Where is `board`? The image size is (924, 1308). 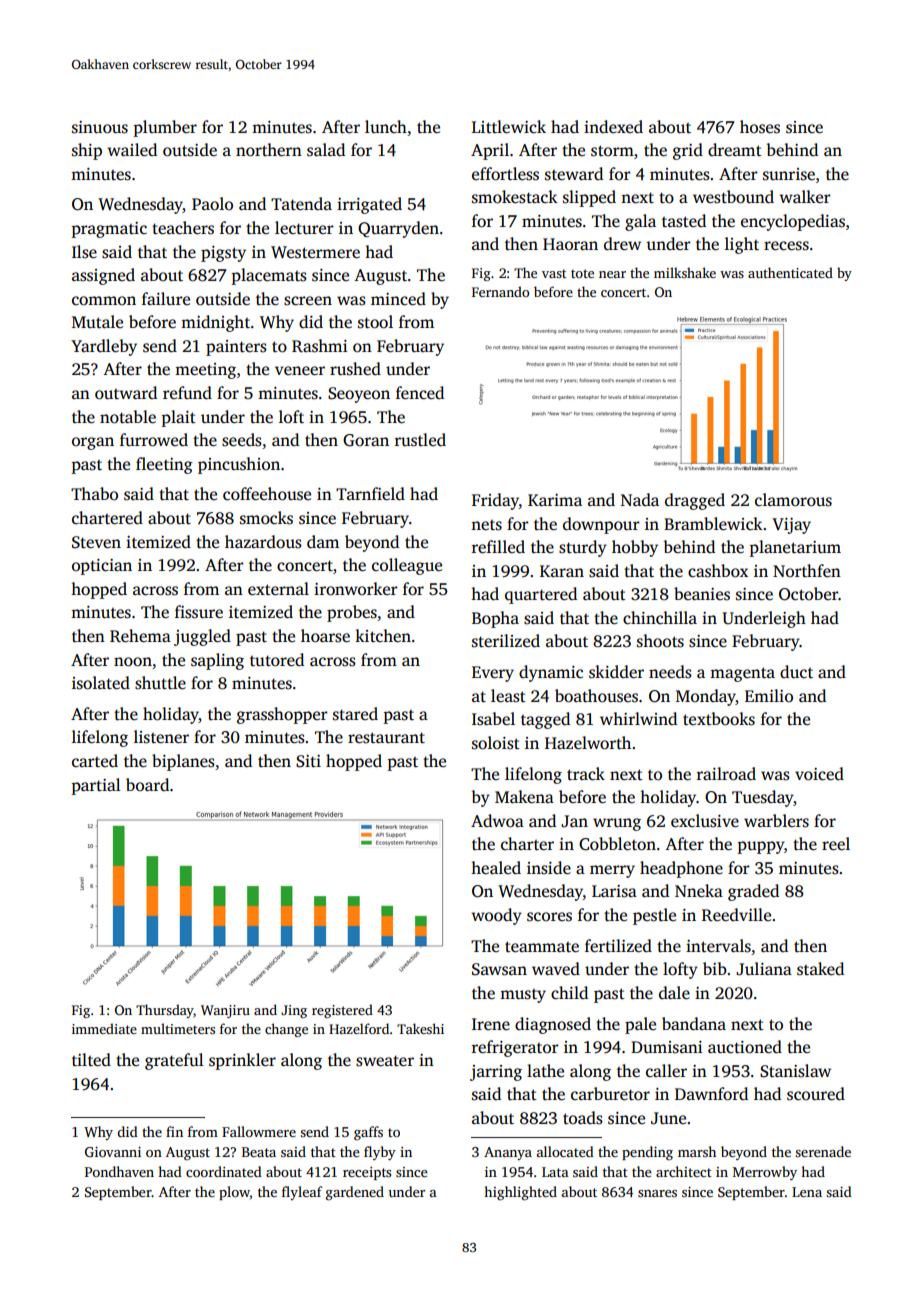 board is located at coordinates (147, 784).
